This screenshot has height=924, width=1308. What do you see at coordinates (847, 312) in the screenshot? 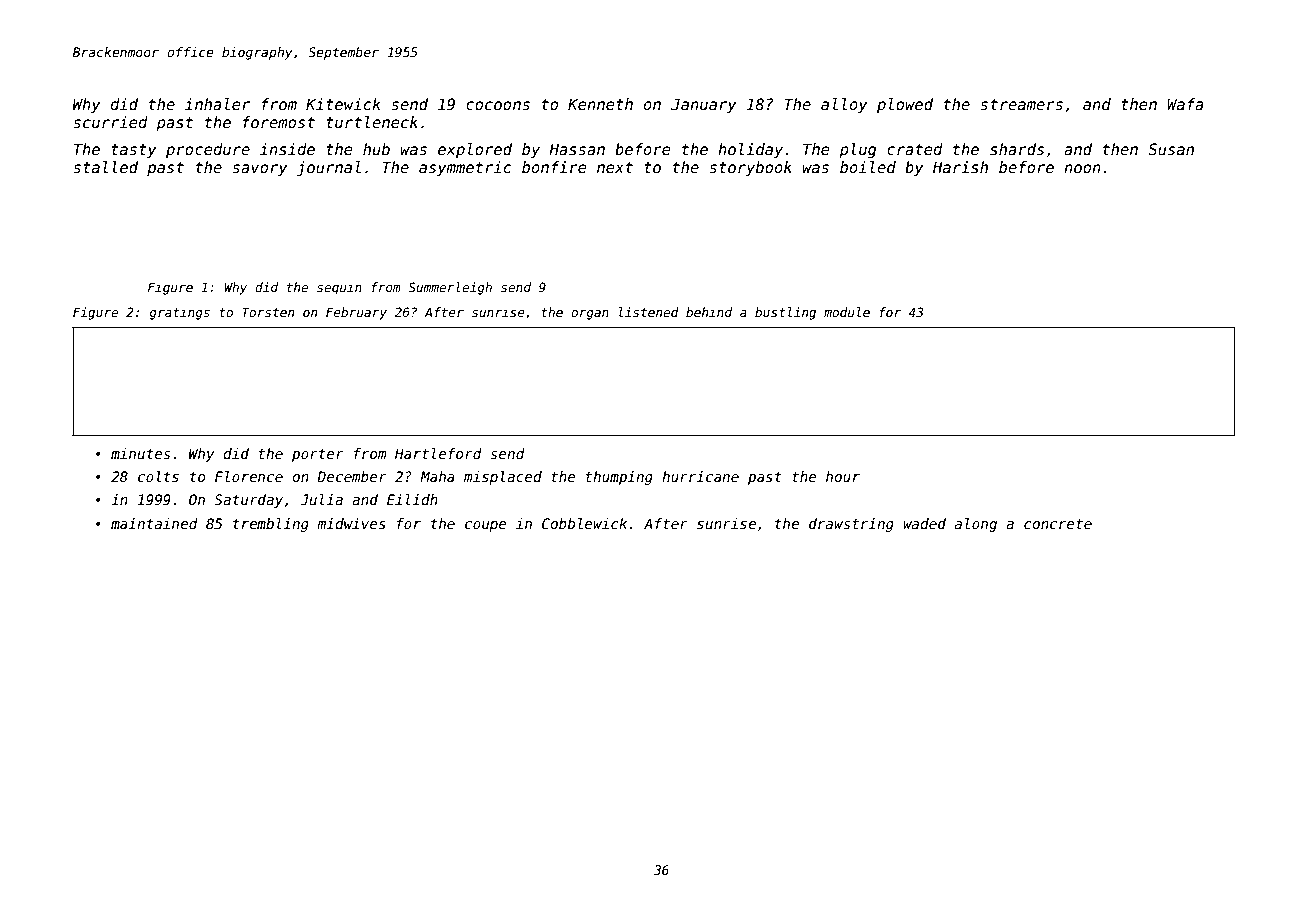
I see `module` at bounding box center [847, 312].
